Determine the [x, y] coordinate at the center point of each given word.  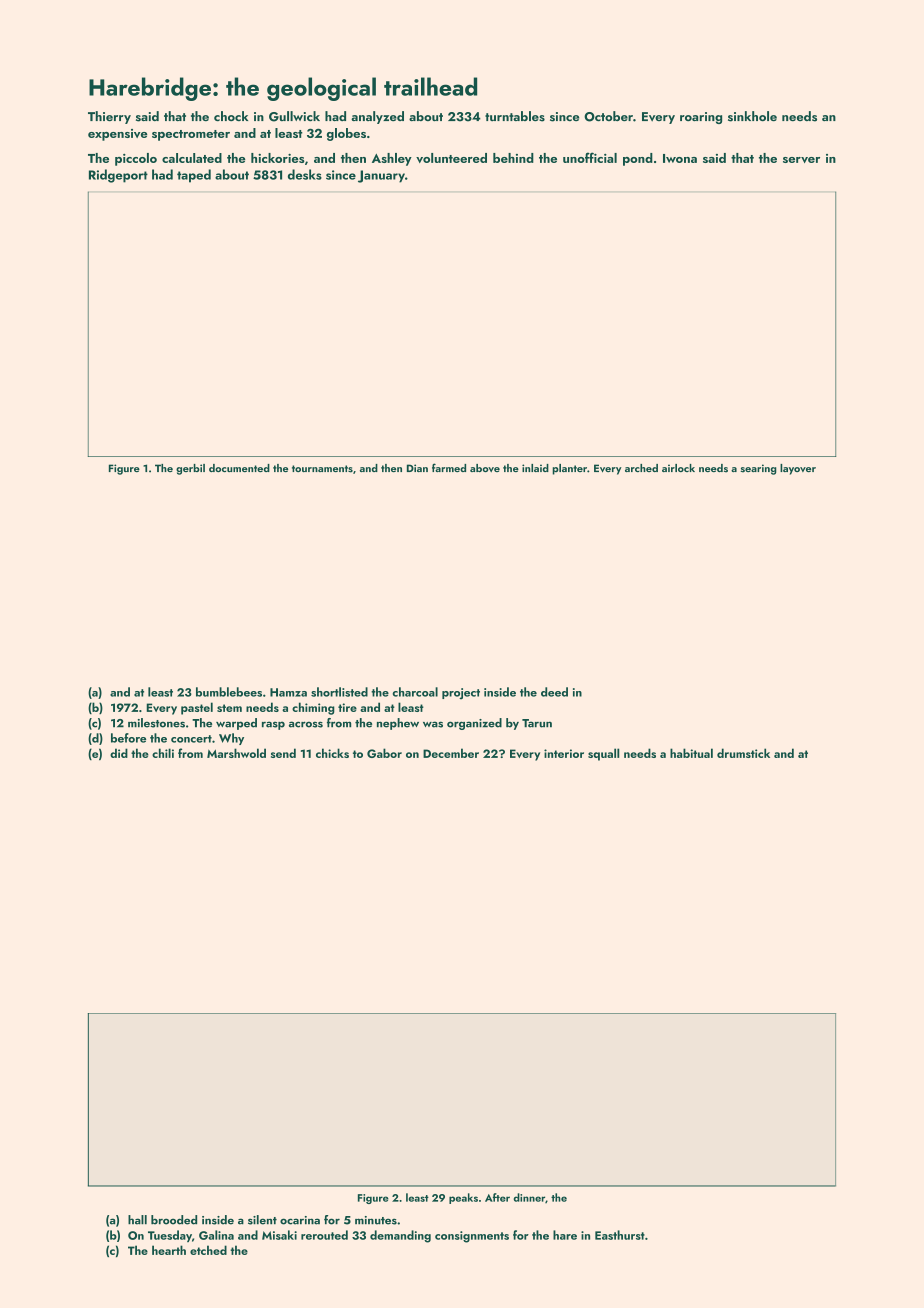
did [119, 753]
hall [137, 1220]
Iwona [680, 158]
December [451, 753]
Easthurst [620, 1235]
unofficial [590, 157]
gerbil [190, 469]
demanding [400, 1236]
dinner [529, 1197]
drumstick [743, 753]
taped [194, 176]
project [461, 694]
